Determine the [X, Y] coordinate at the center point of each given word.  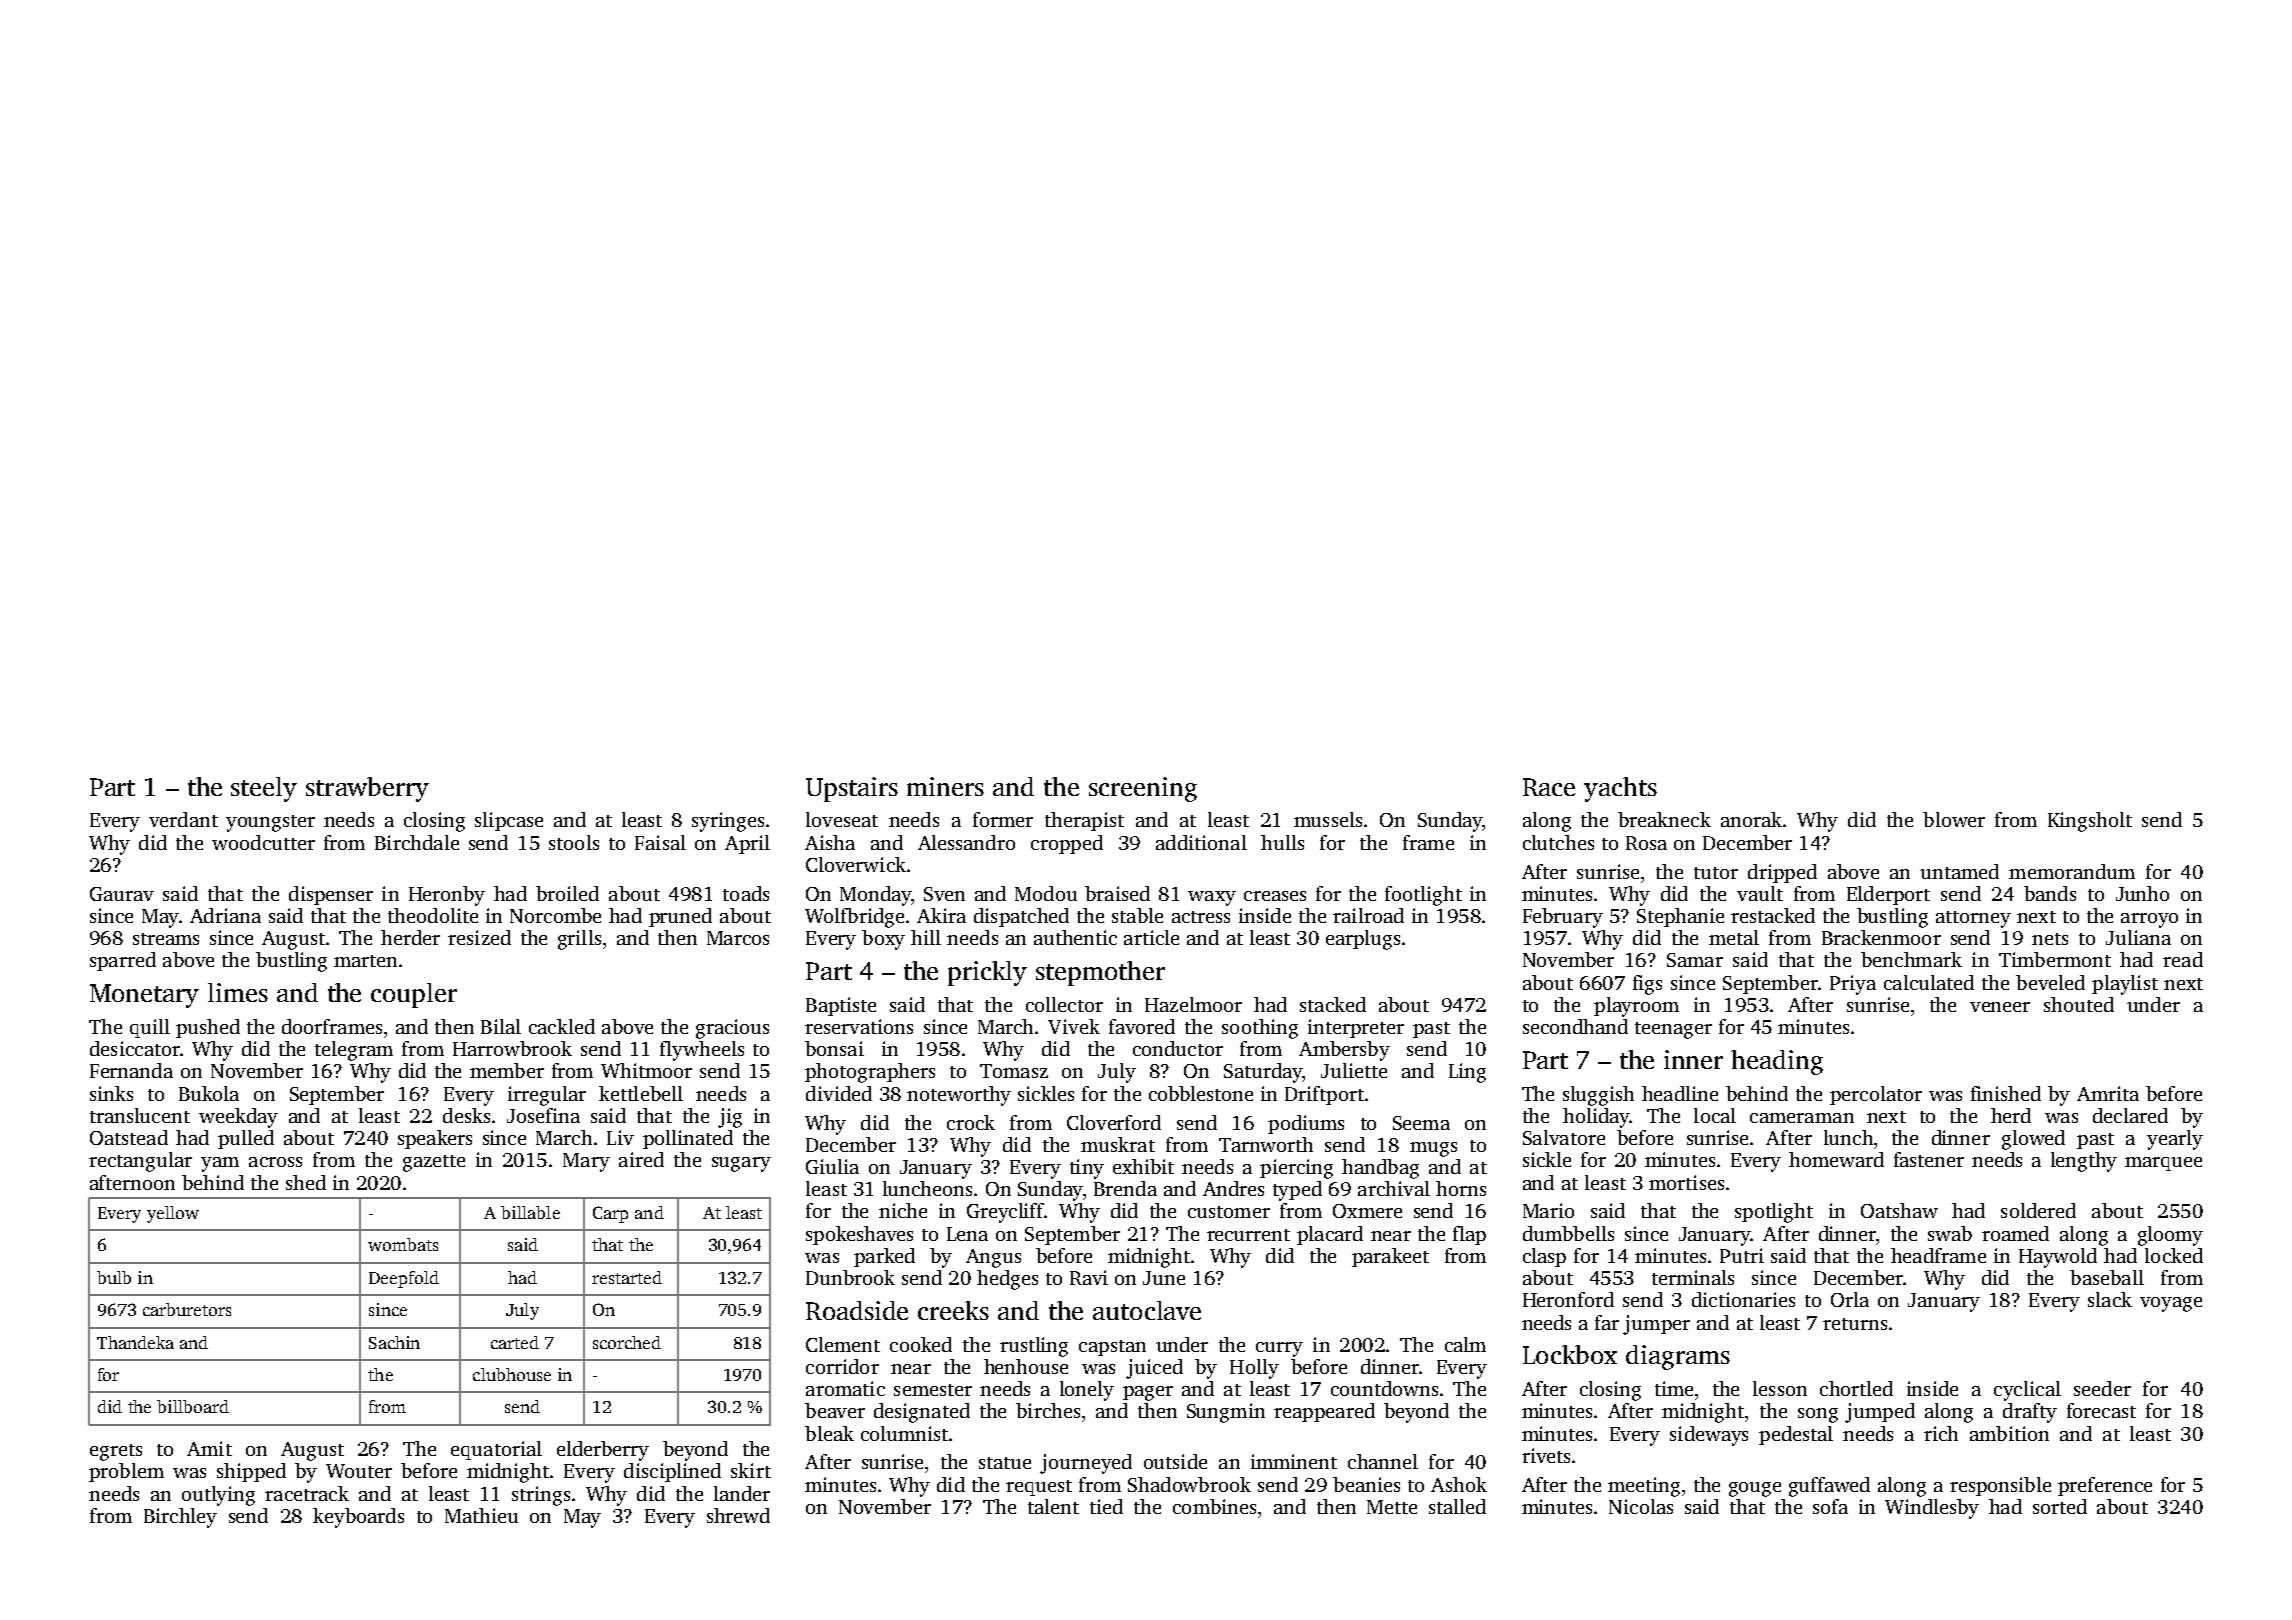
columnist [904, 1433]
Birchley [180, 1518]
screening [1143, 789]
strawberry [367, 789]
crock [971, 1122]
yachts [1620, 789]
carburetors [187, 1309]
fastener [1929, 1159]
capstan [1112, 1348]
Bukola [209, 1093]
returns [1855, 1324]
